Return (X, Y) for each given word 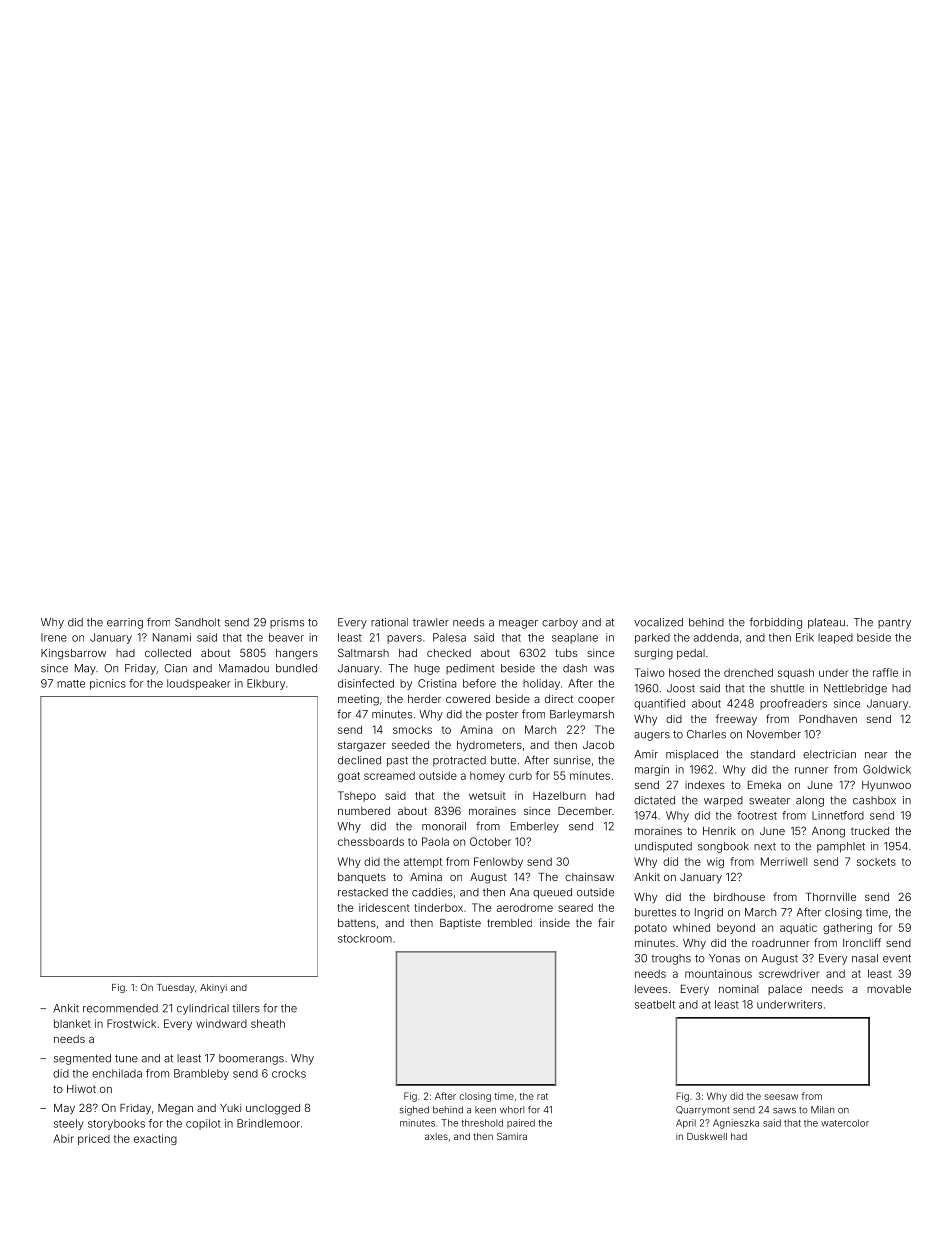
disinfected (366, 683)
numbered (364, 811)
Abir (63, 1138)
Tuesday (176, 988)
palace (785, 990)
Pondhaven (828, 719)
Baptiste (460, 924)
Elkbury (266, 684)
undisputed (663, 847)
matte (71, 684)
